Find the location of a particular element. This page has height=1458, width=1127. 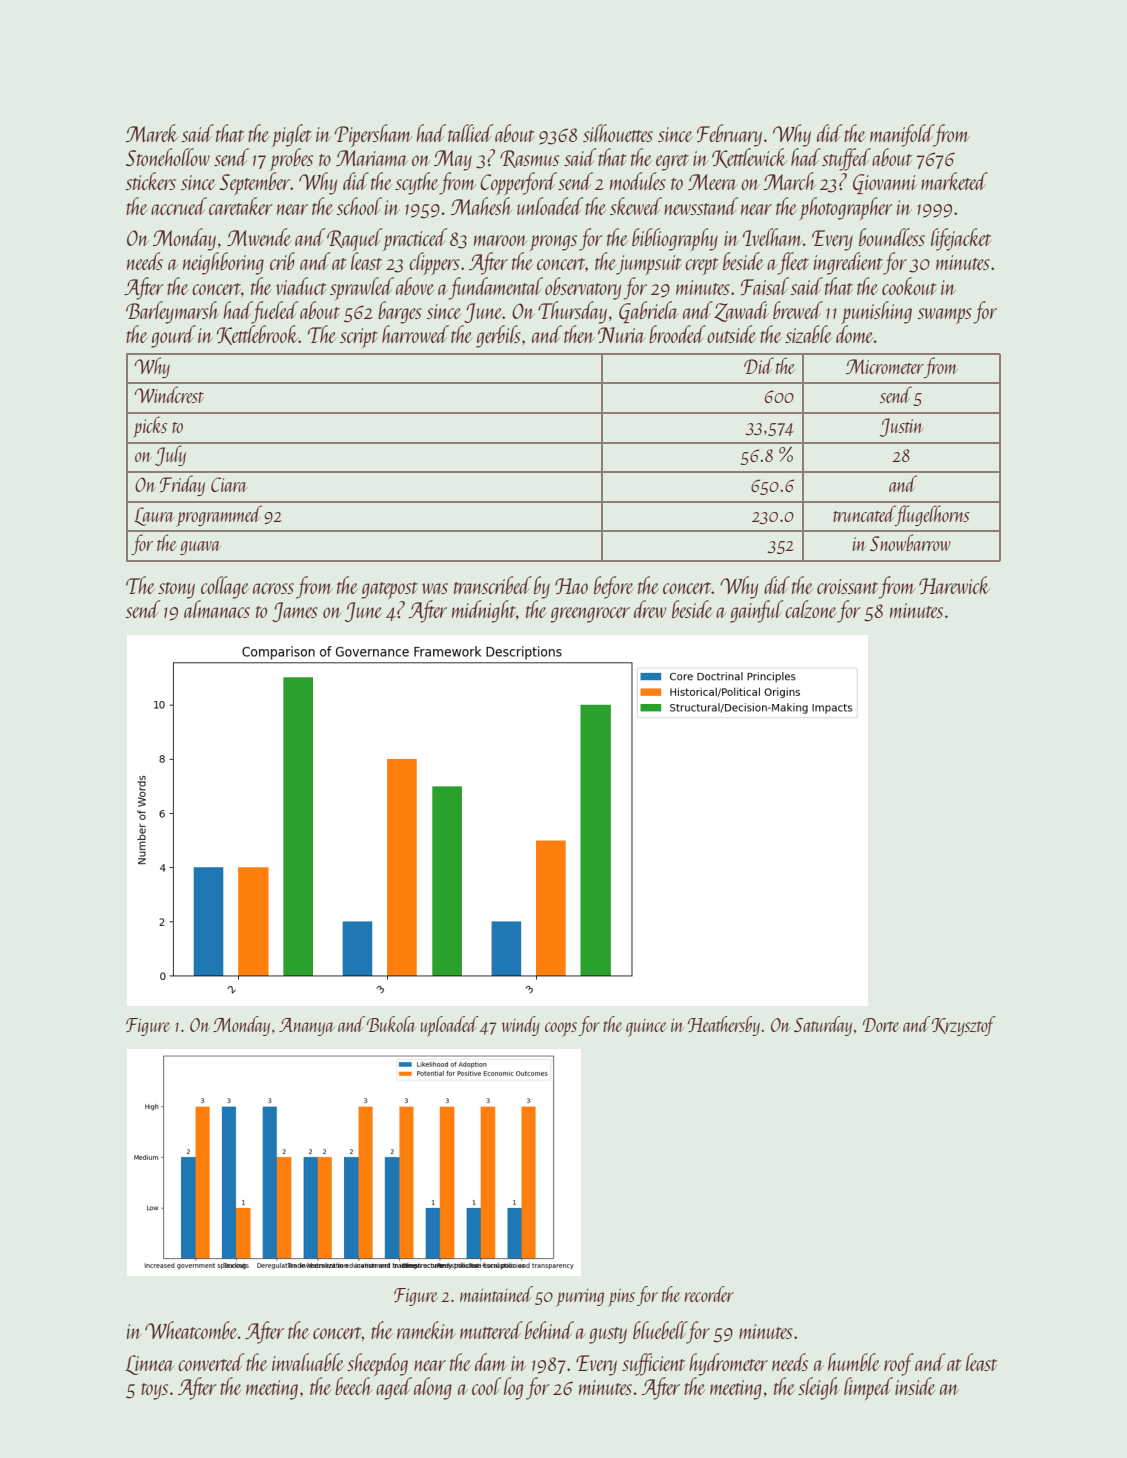

invaluable is located at coordinates (308, 1362).
